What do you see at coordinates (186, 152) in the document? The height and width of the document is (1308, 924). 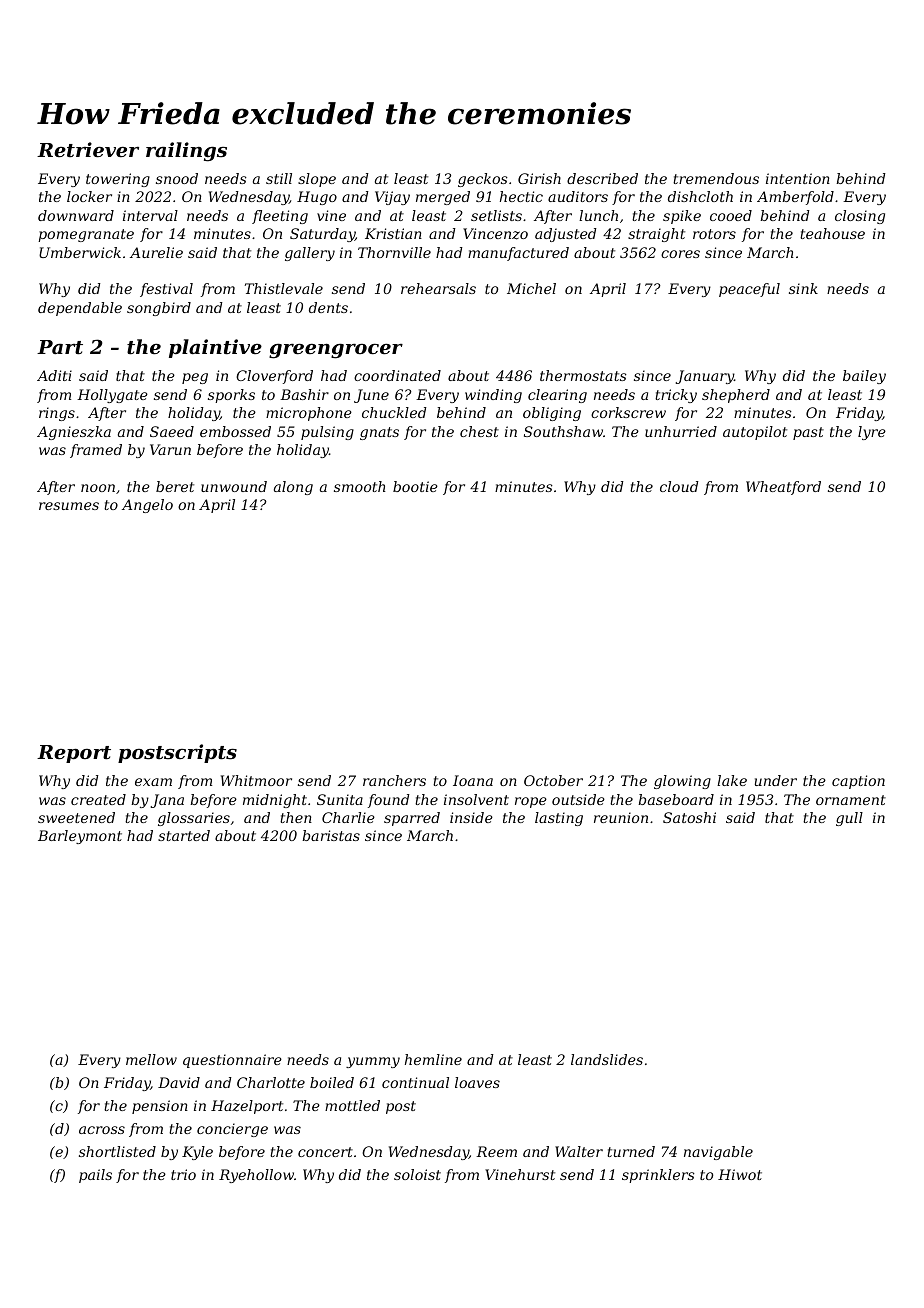 I see `railings` at bounding box center [186, 152].
